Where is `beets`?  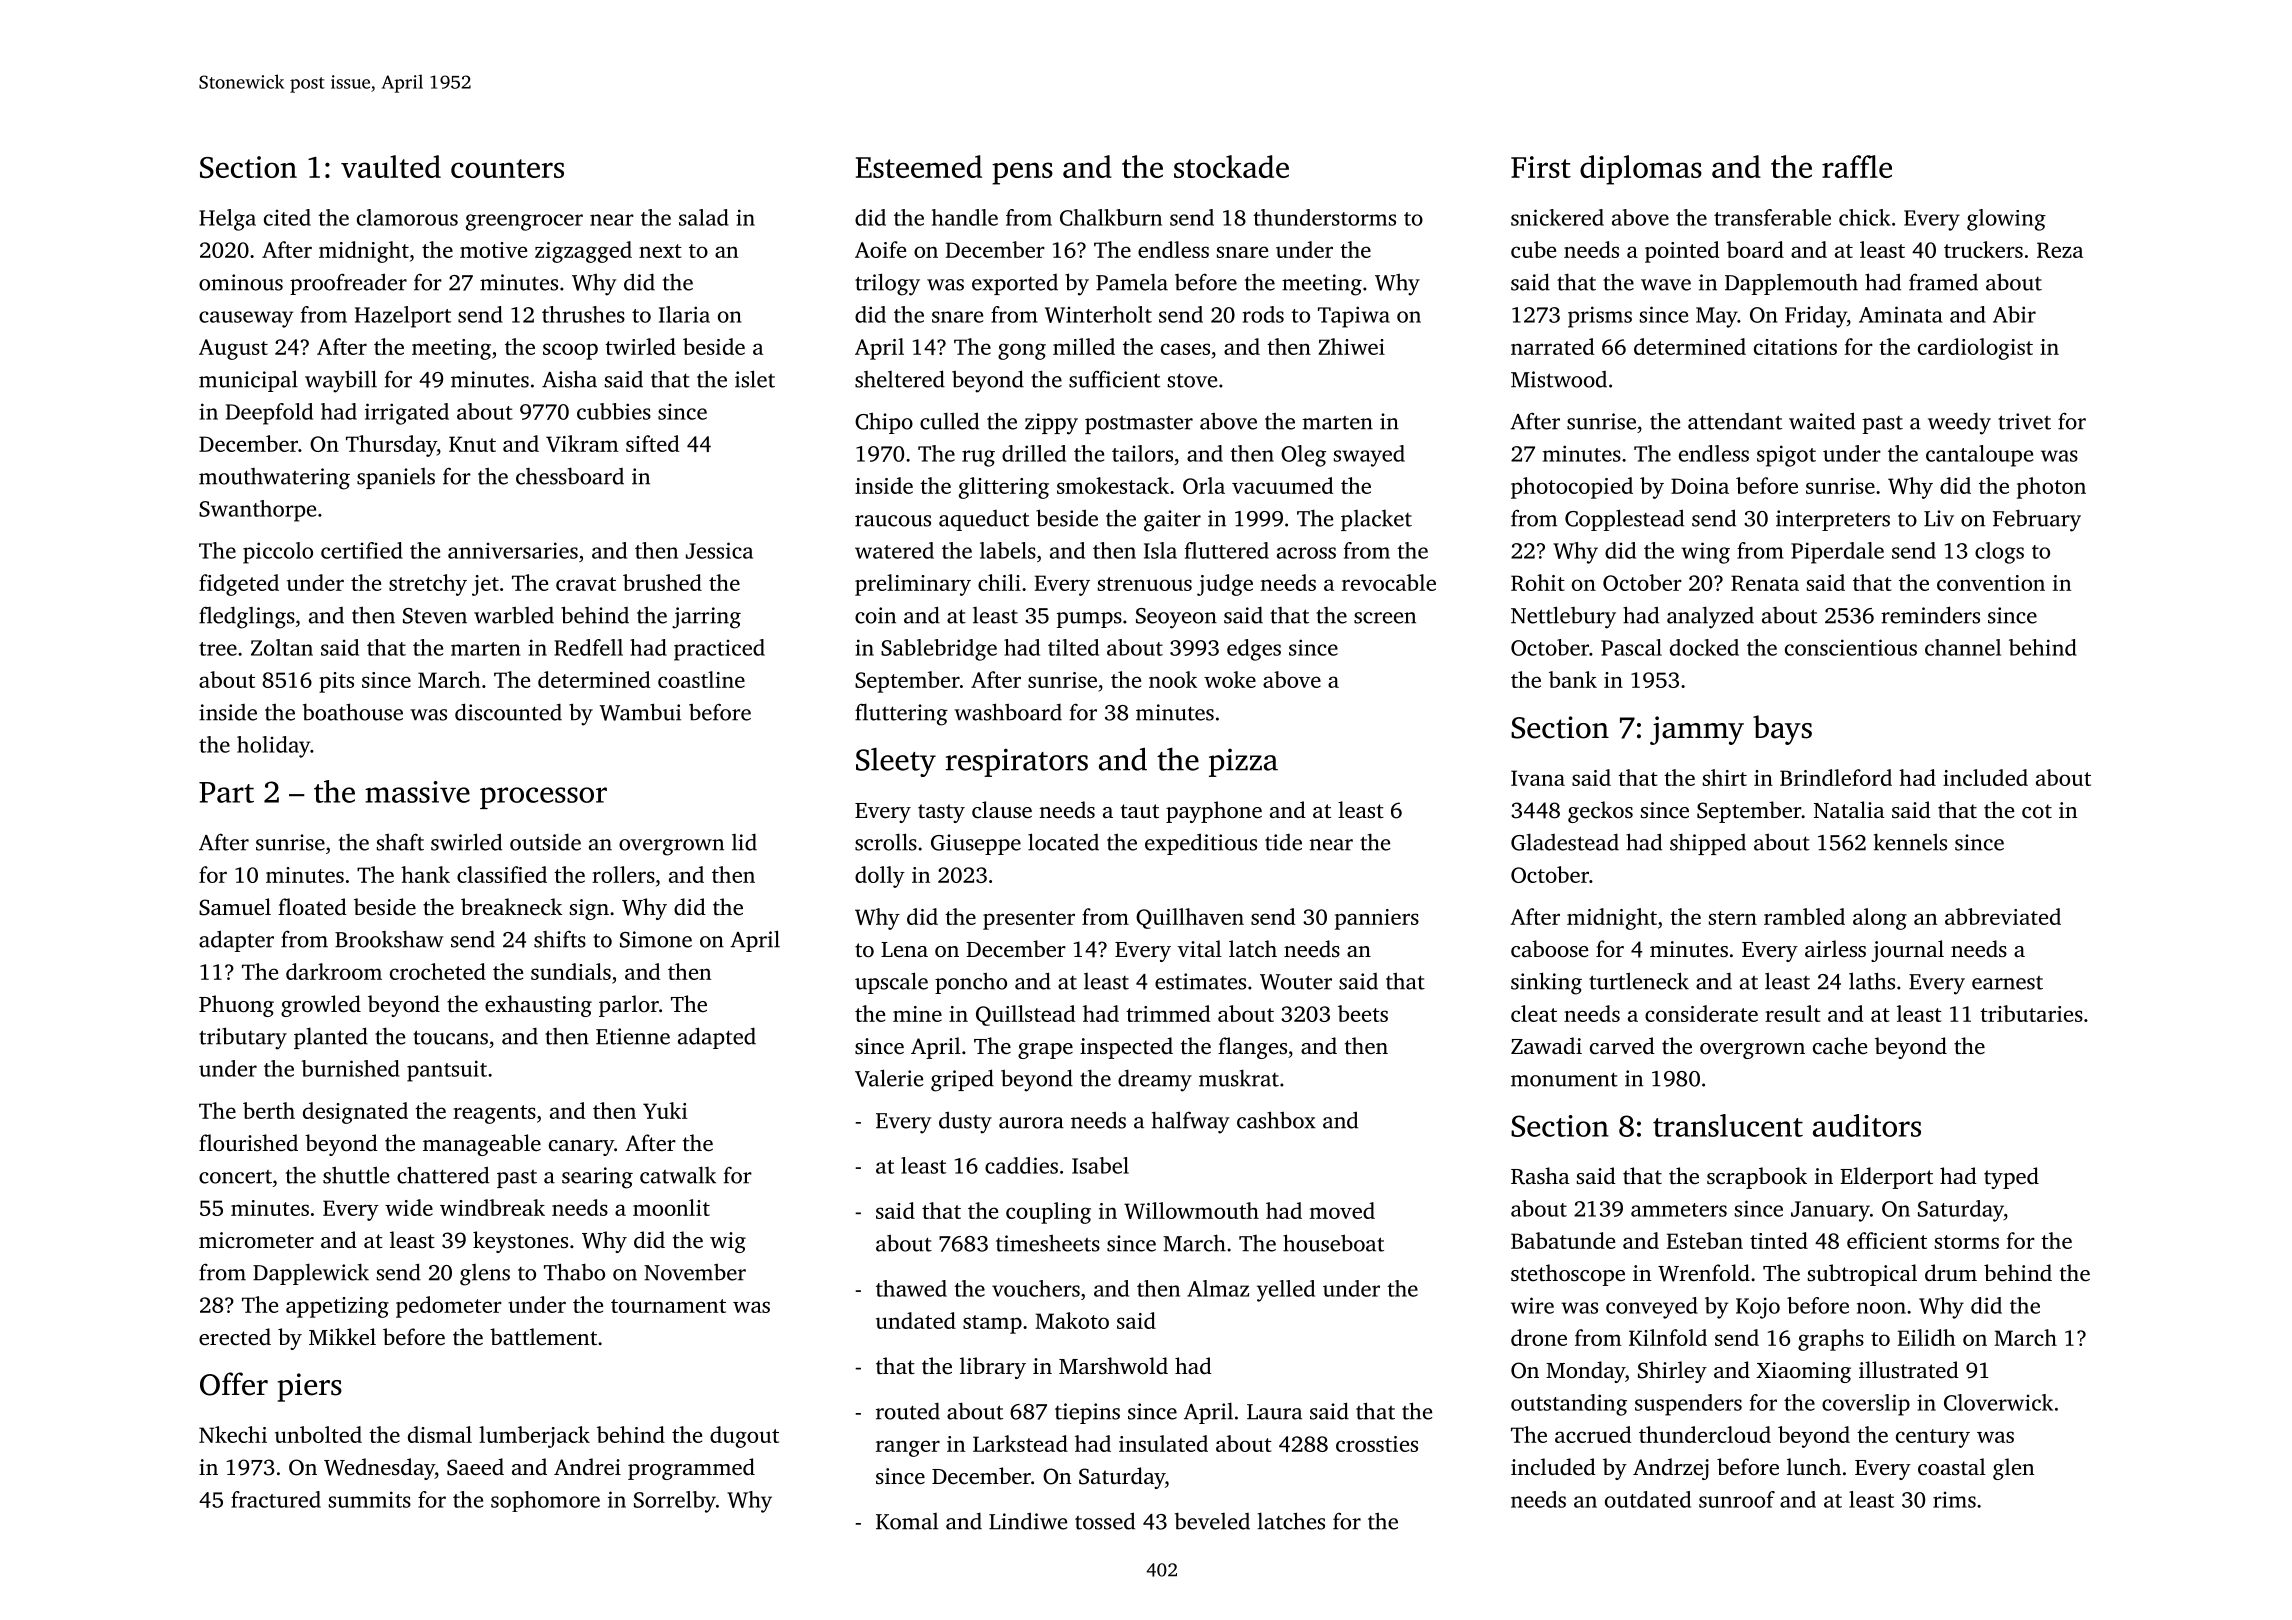
beets is located at coordinates (1363, 1013).
